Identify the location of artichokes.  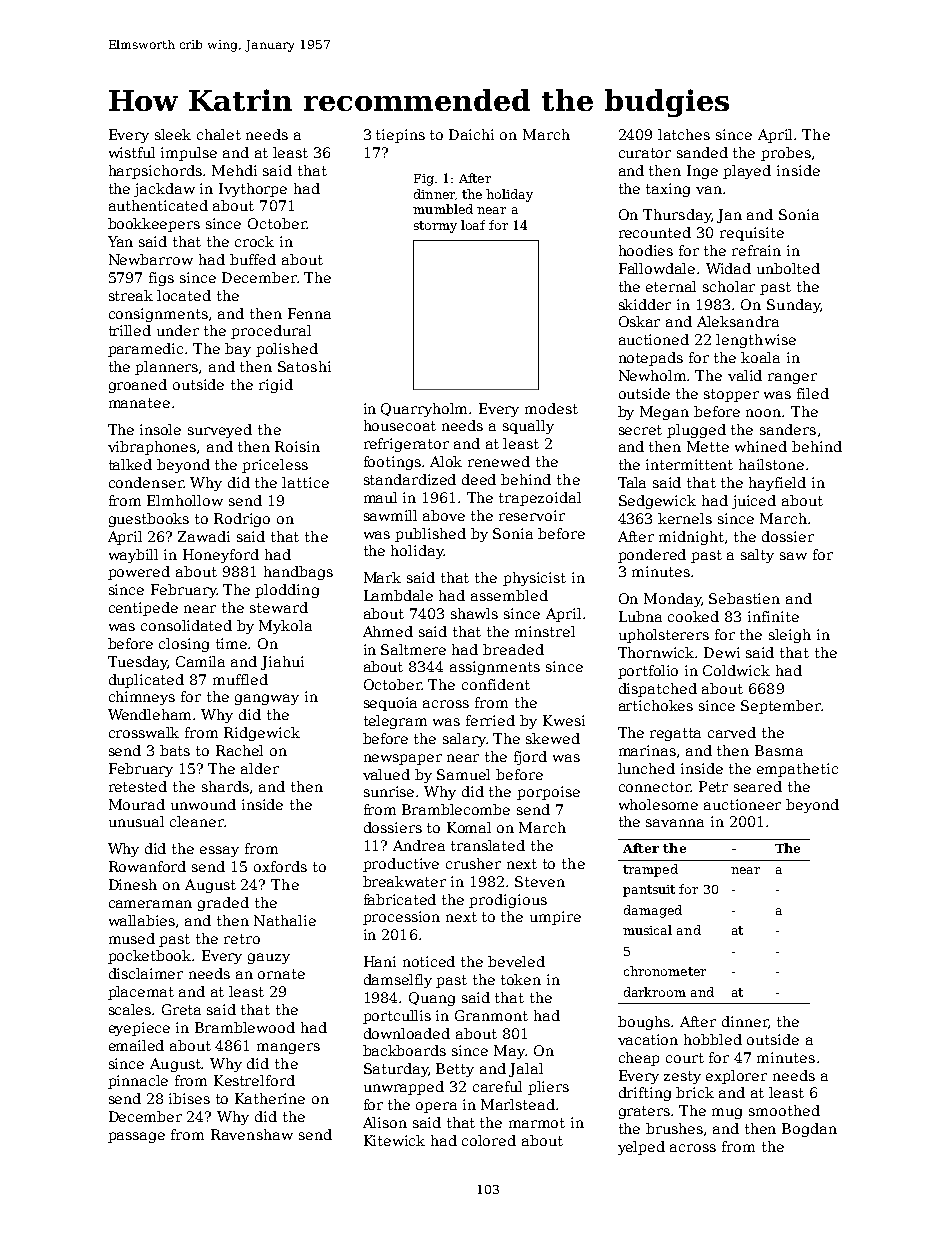
(656, 705).
